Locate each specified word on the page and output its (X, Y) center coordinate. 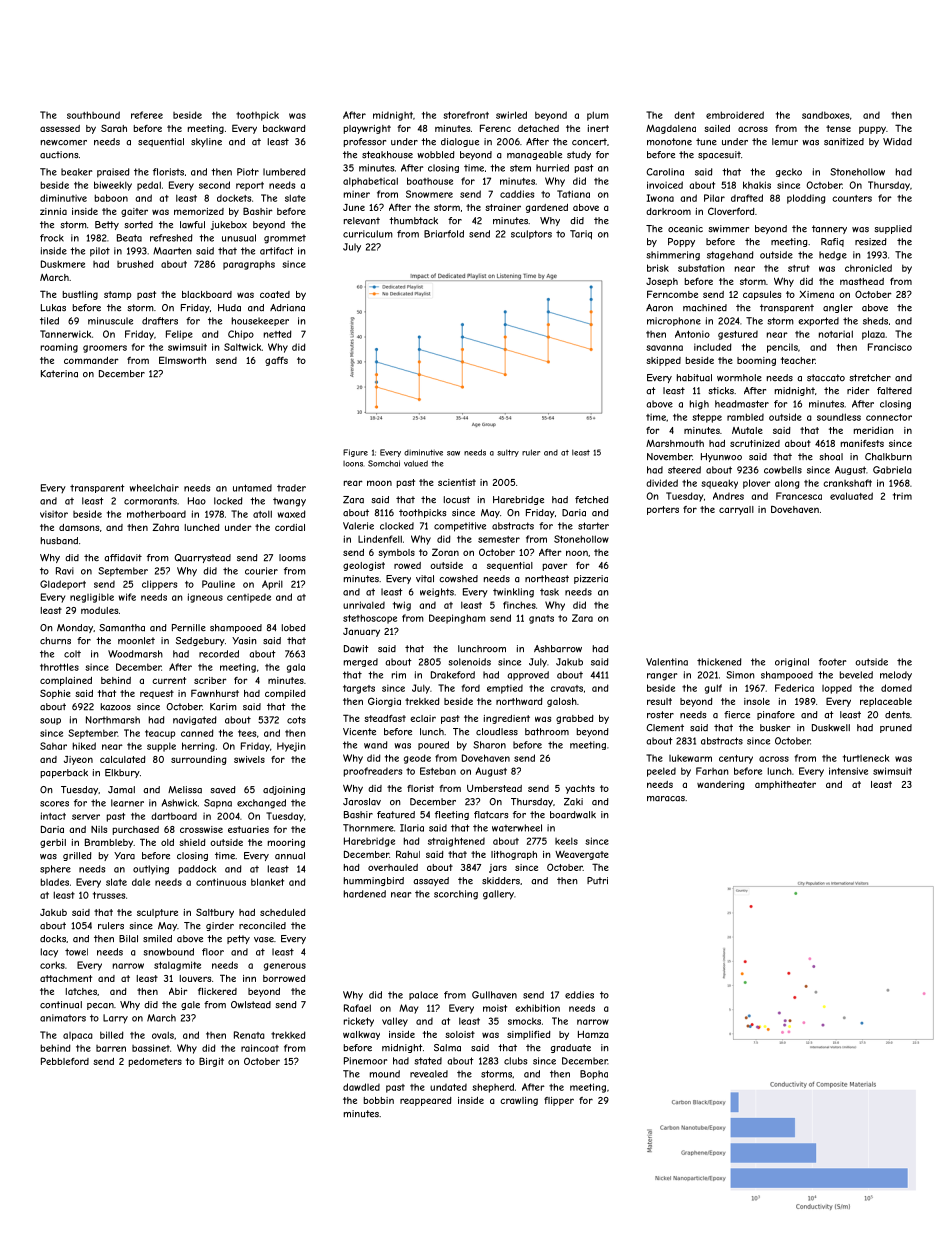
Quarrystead (202, 558)
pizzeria (591, 579)
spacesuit (719, 155)
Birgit (211, 1062)
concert (589, 142)
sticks (721, 391)
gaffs (276, 361)
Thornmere (368, 828)
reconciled (262, 926)
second (214, 185)
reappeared (425, 1101)
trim (902, 496)
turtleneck (866, 758)
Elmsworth (182, 360)
